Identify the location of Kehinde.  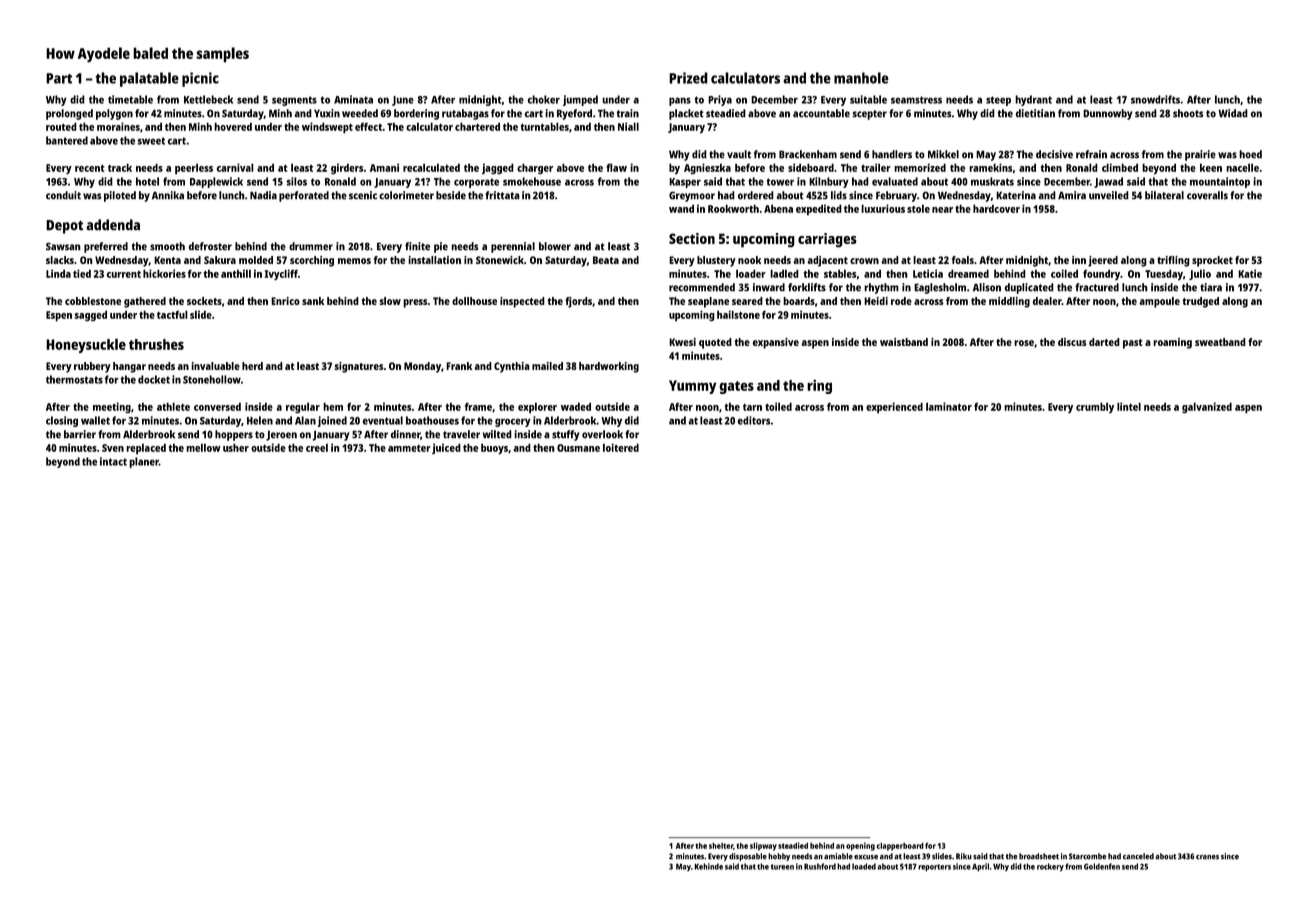
(708, 866).
